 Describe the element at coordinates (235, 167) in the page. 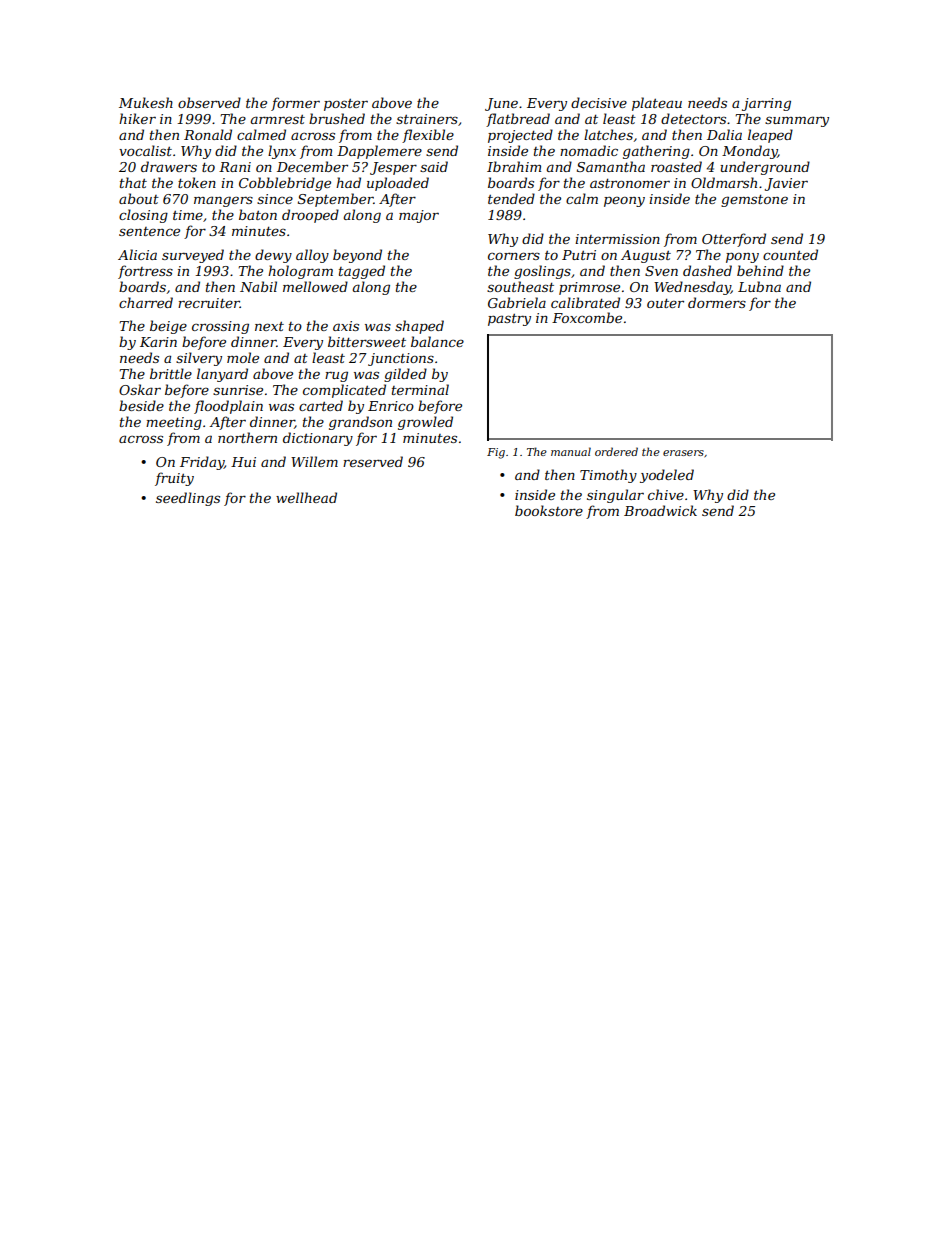

I see `Rani` at that location.
